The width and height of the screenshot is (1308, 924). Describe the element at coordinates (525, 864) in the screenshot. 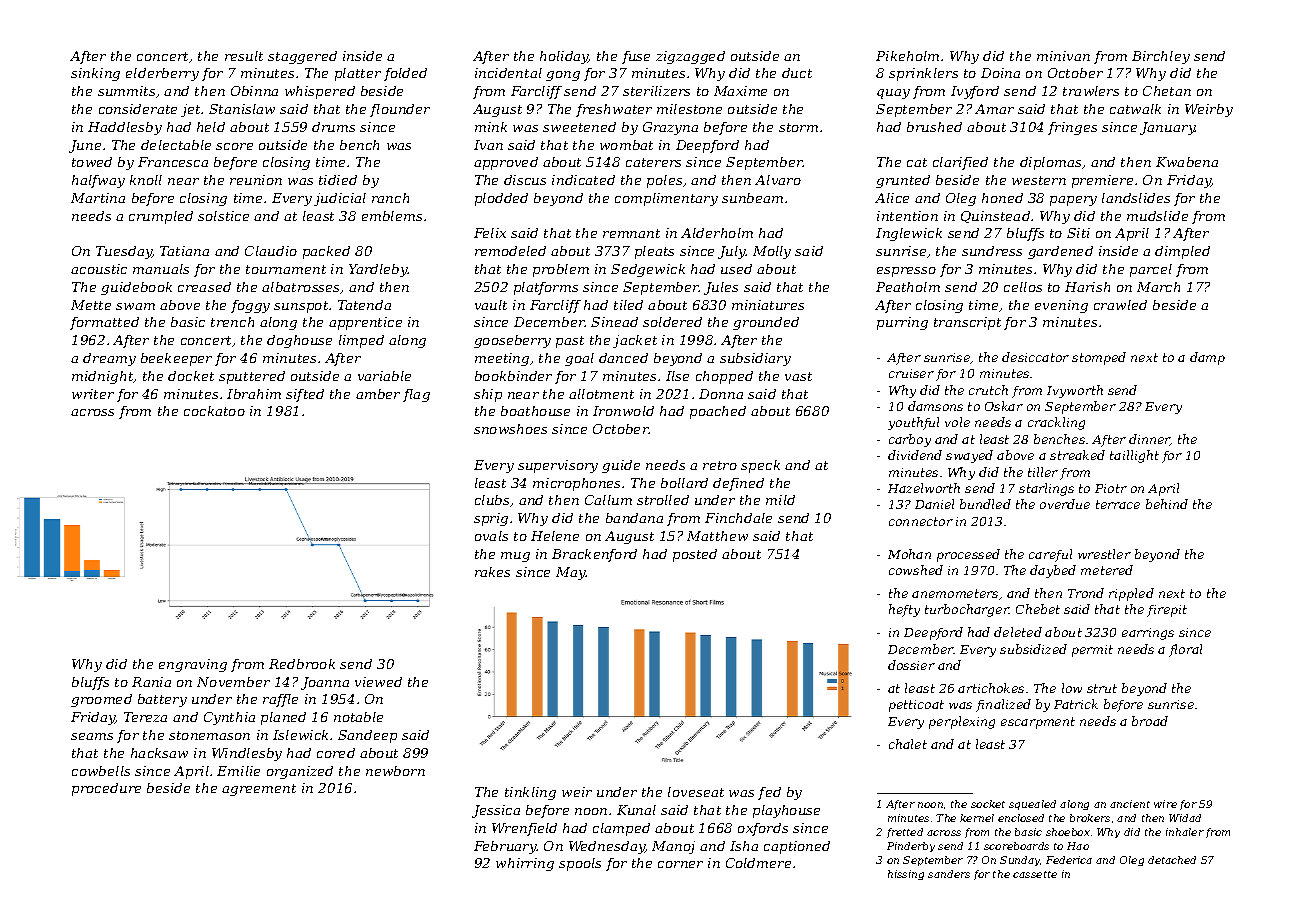

I see `whirring` at that location.
